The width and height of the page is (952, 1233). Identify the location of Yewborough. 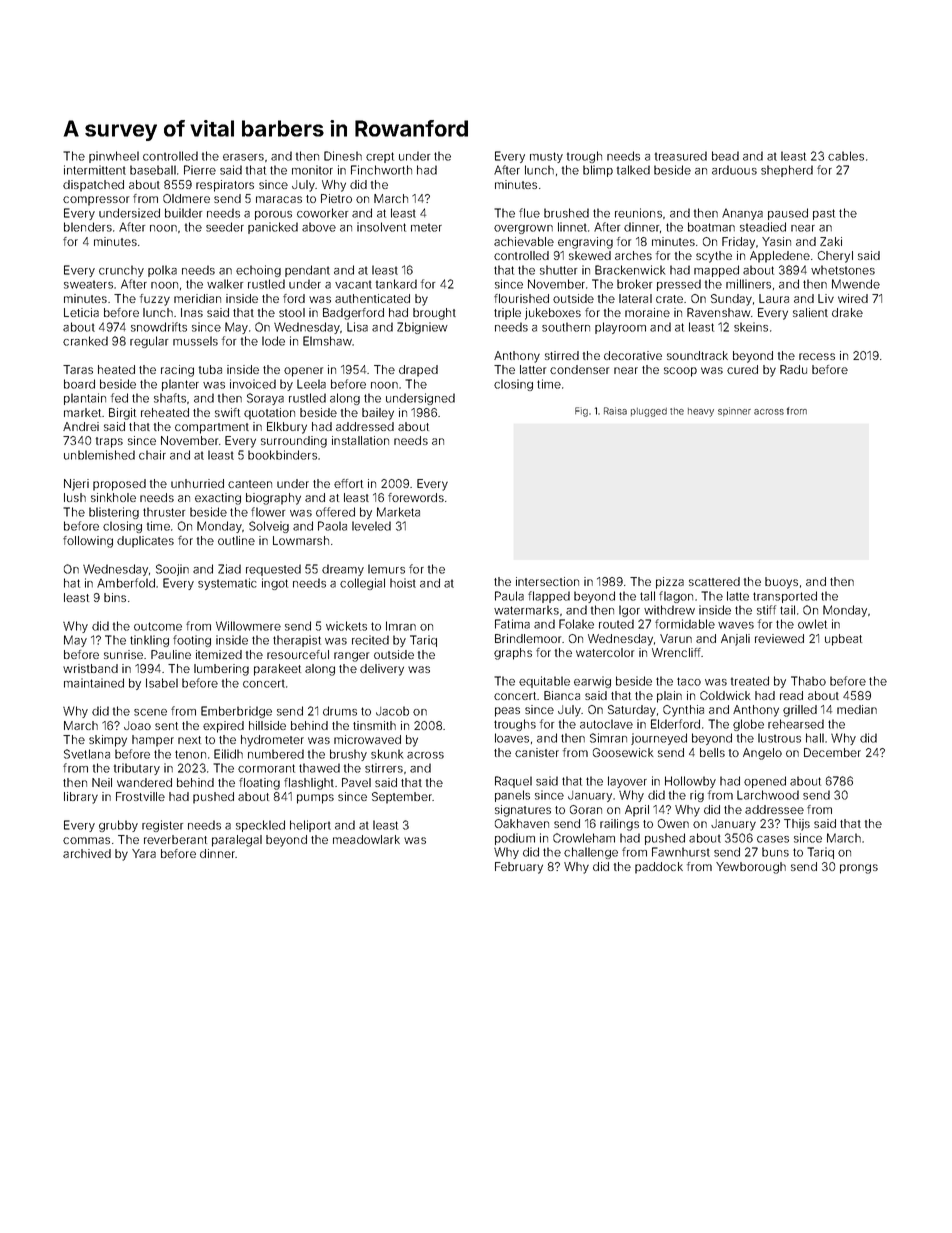
(751, 868).
